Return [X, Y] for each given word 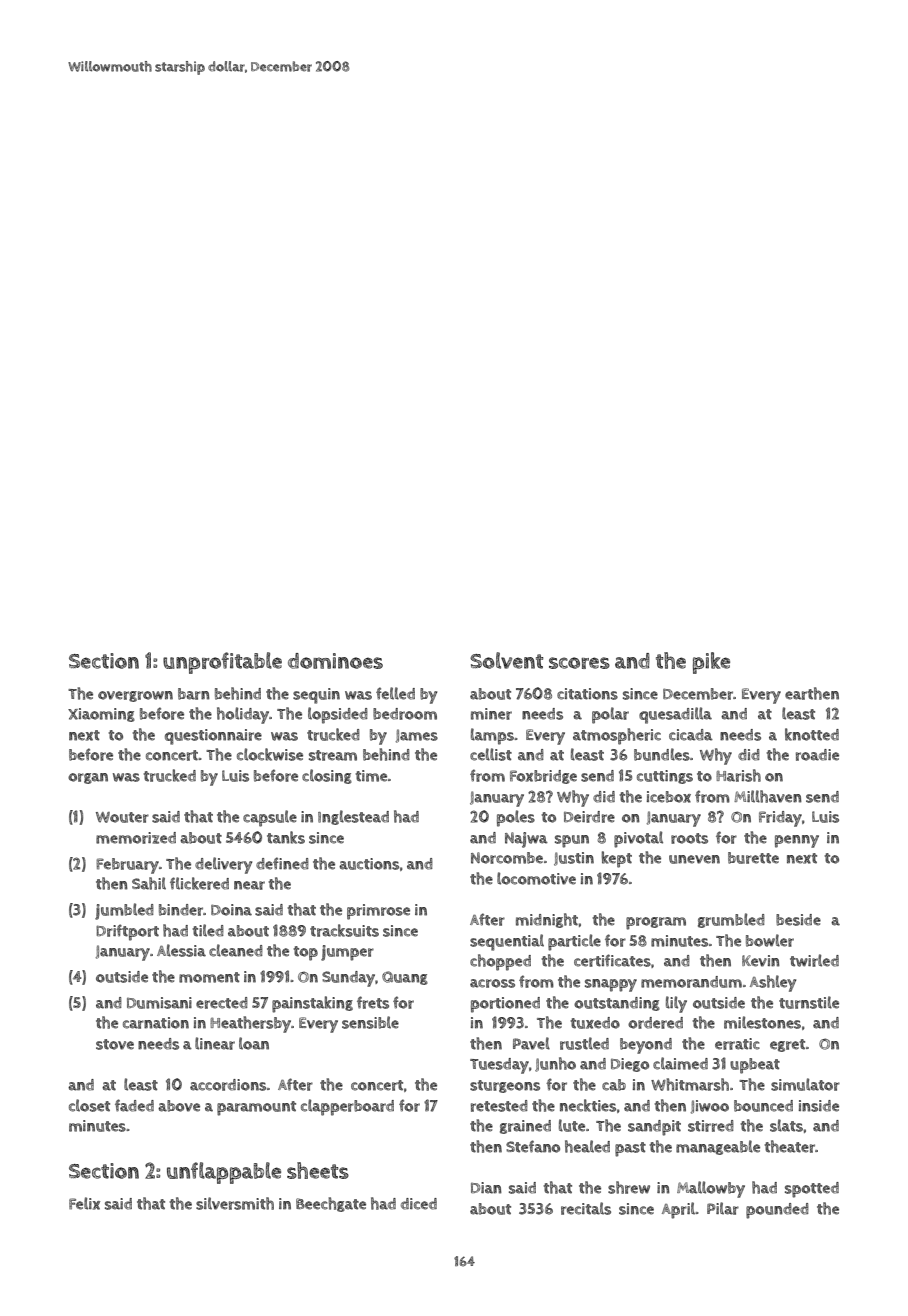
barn [194, 694]
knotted [812, 734]
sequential [507, 942]
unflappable [224, 1173]
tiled [208, 930]
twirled [814, 960]
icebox [669, 797]
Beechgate [331, 1204]
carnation [156, 1023]
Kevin [761, 961]
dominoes [335, 661]
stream [333, 755]
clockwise [270, 754]
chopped [500, 962]
